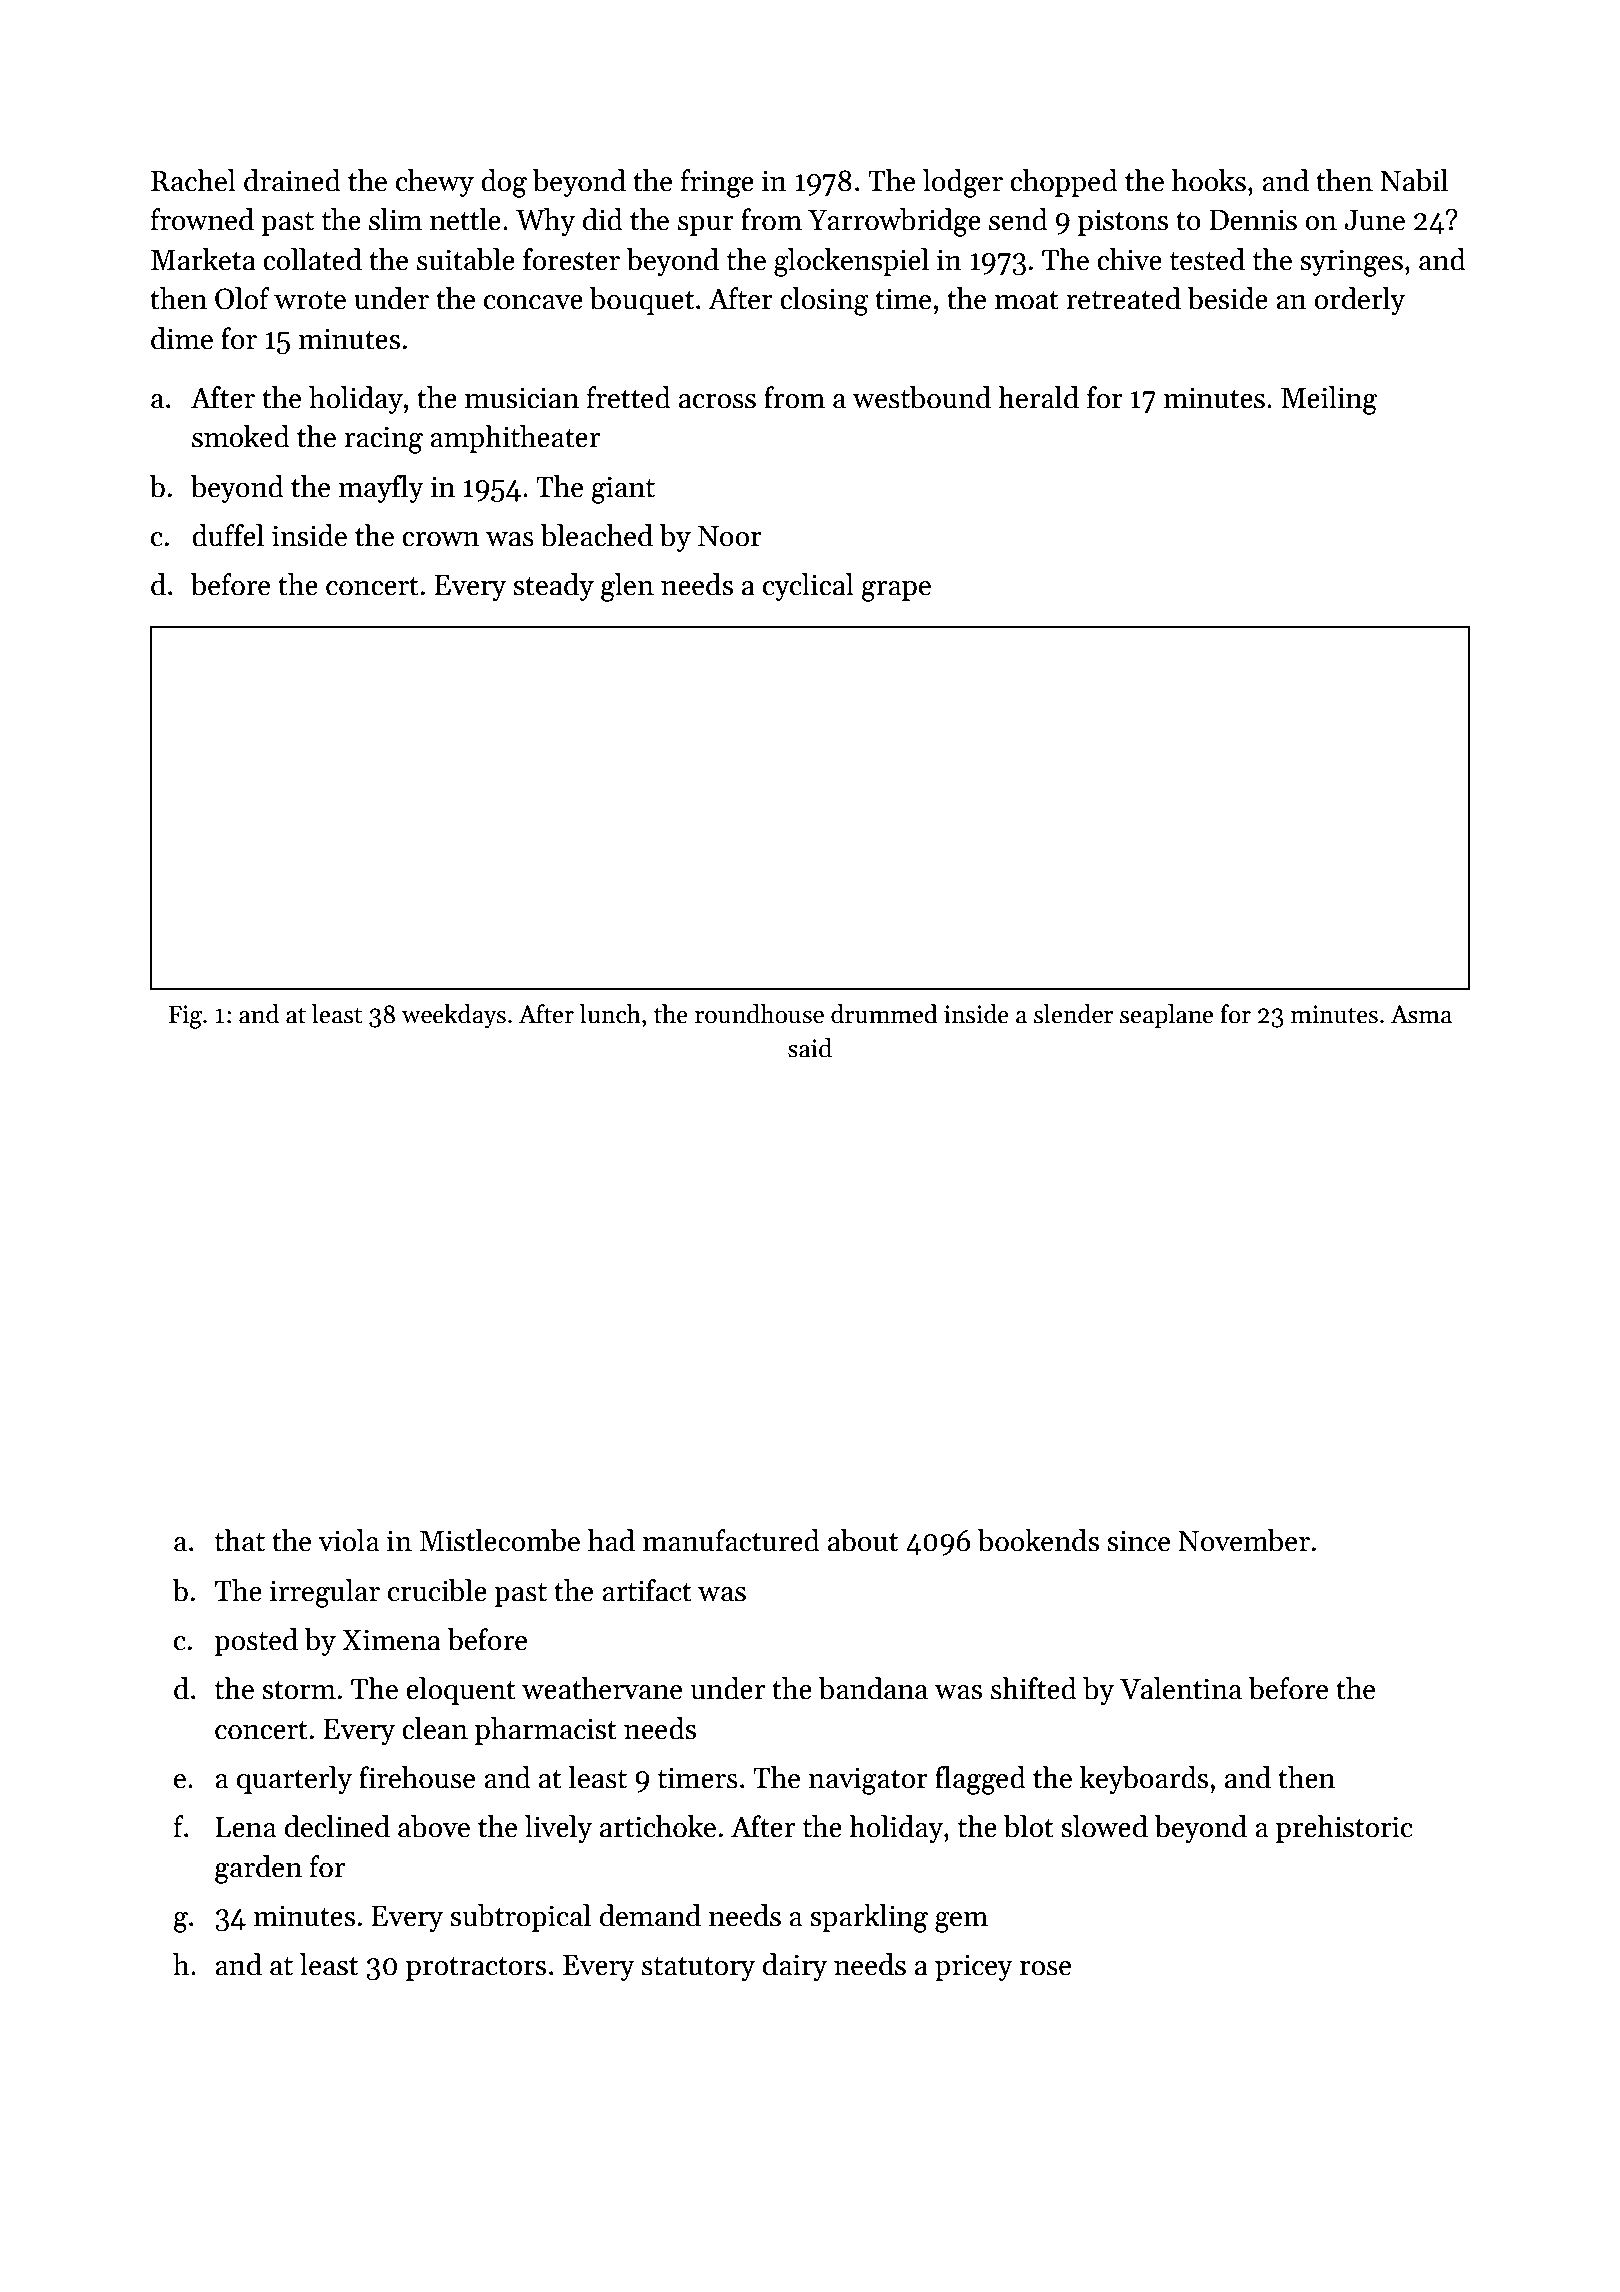 This screenshot has width=1620, height=2292. Describe the element at coordinates (810, 1048) in the screenshot. I see `said` at that location.
